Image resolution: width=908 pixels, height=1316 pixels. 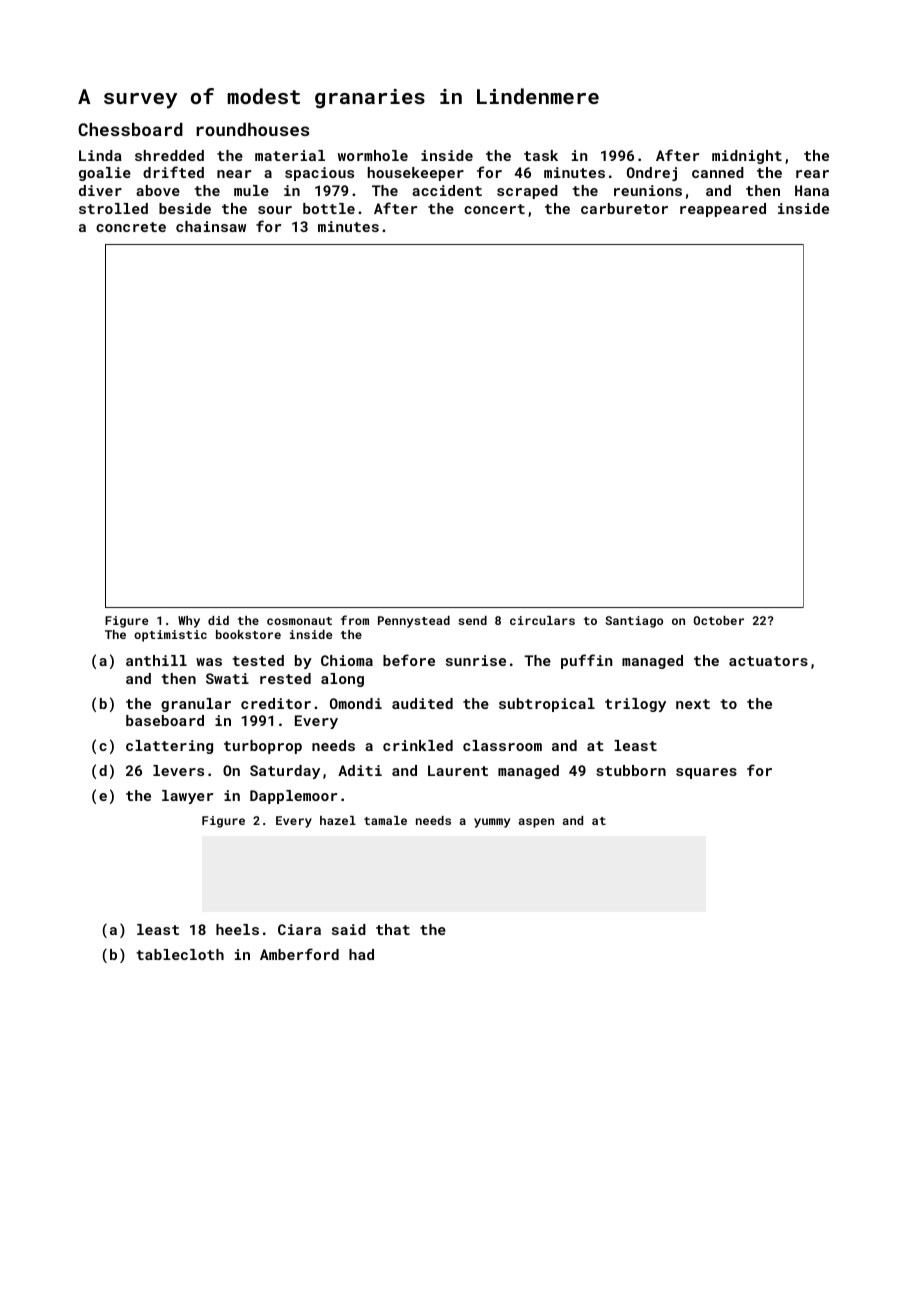 I want to click on chainsaw, so click(x=211, y=226).
